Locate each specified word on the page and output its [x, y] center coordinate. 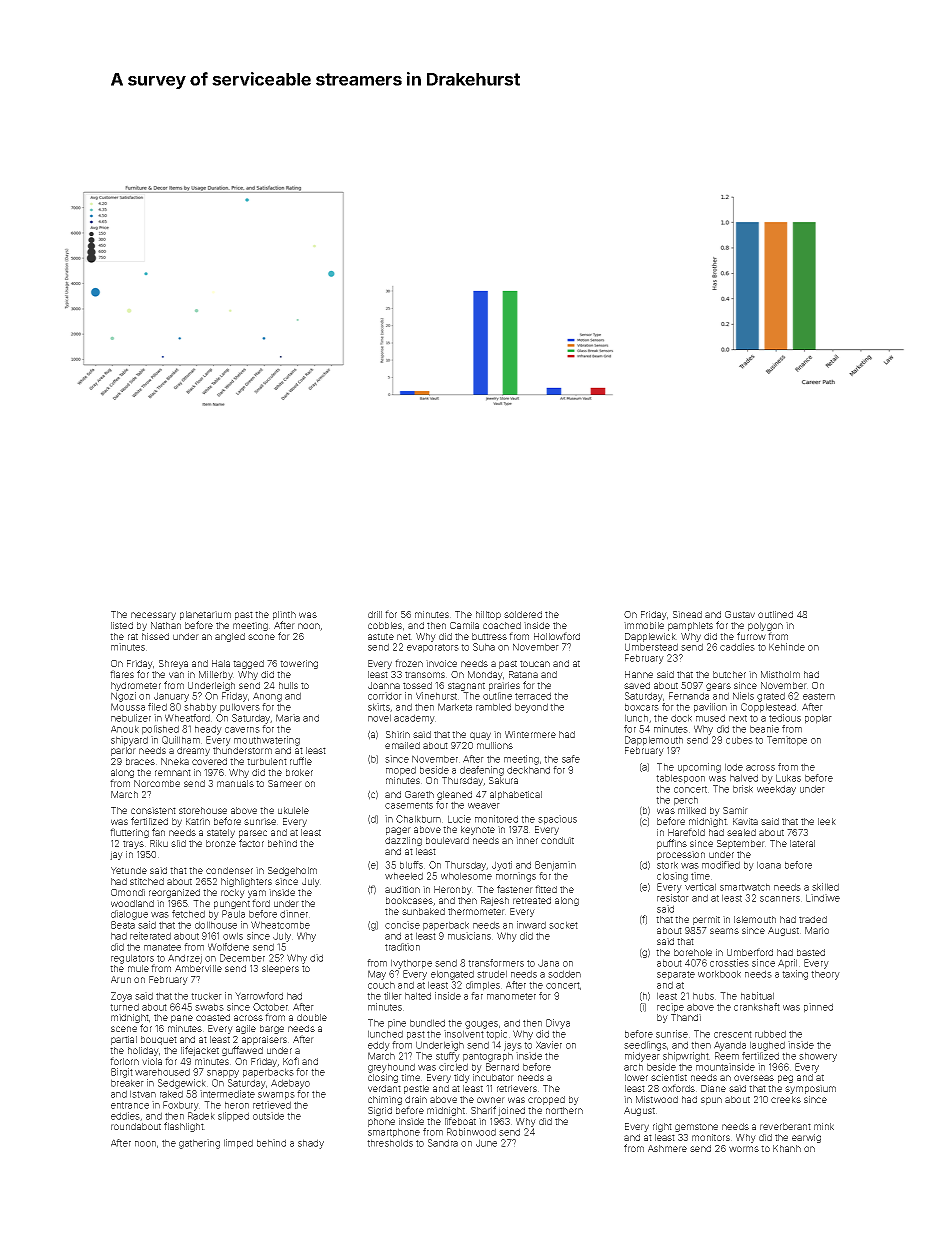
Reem [727, 1056]
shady [311, 1144]
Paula [233, 914]
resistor [673, 898]
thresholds [390, 1143]
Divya [558, 1024]
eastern [819, 696]
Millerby [216, 675]
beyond [531, 708]
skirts [379, 707]
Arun [121, 979]
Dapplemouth [654, 741]
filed [157, 707]
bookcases [409, 900]
